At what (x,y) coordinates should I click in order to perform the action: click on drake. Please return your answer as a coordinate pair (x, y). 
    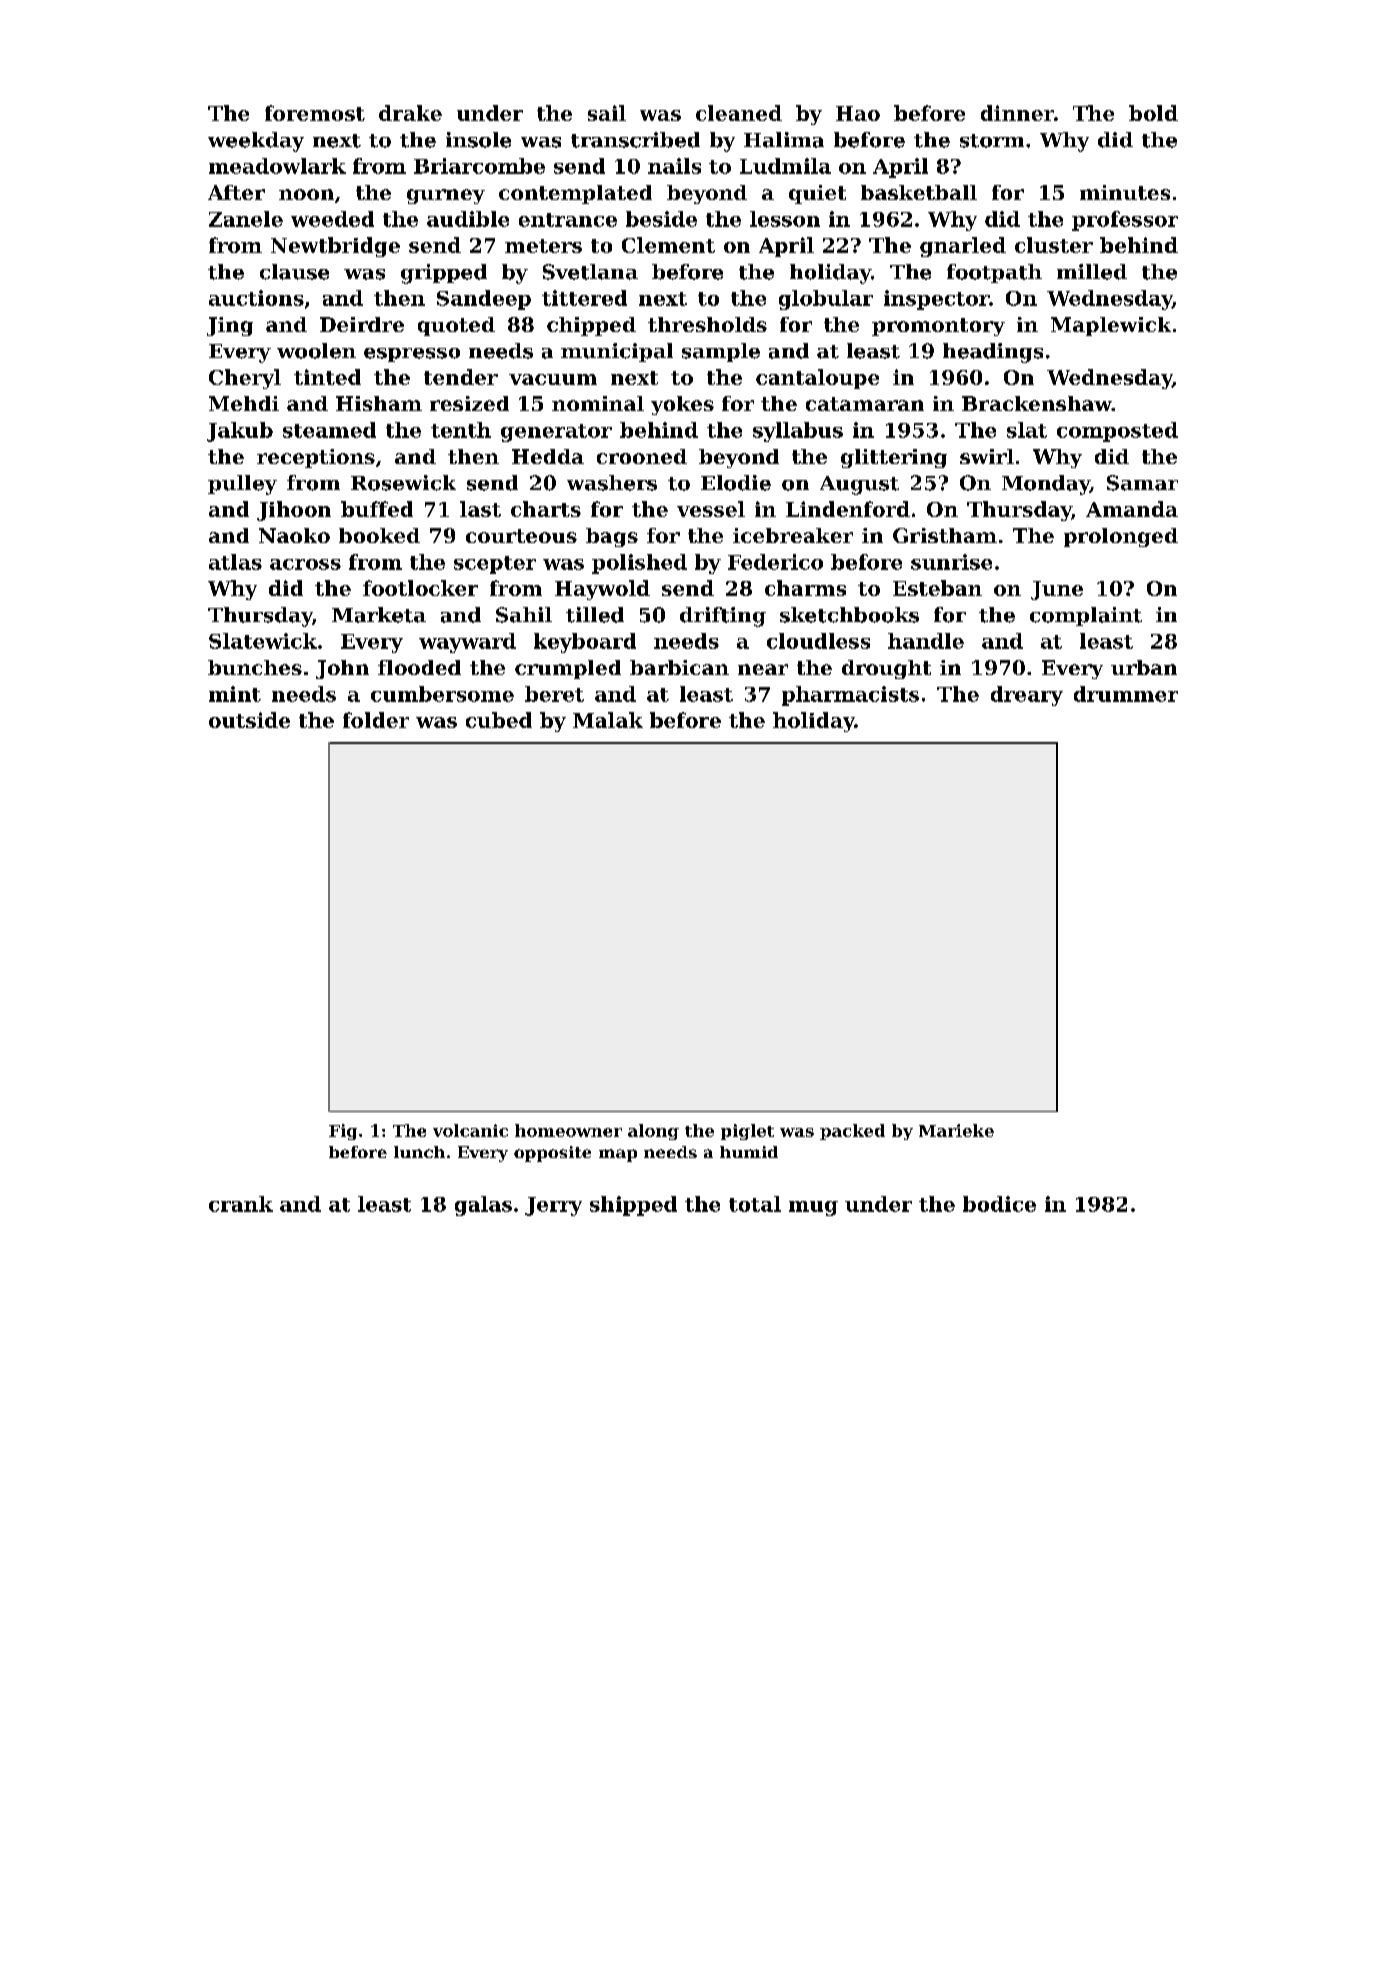
    Looking at the image, I should click on (410, 113).
